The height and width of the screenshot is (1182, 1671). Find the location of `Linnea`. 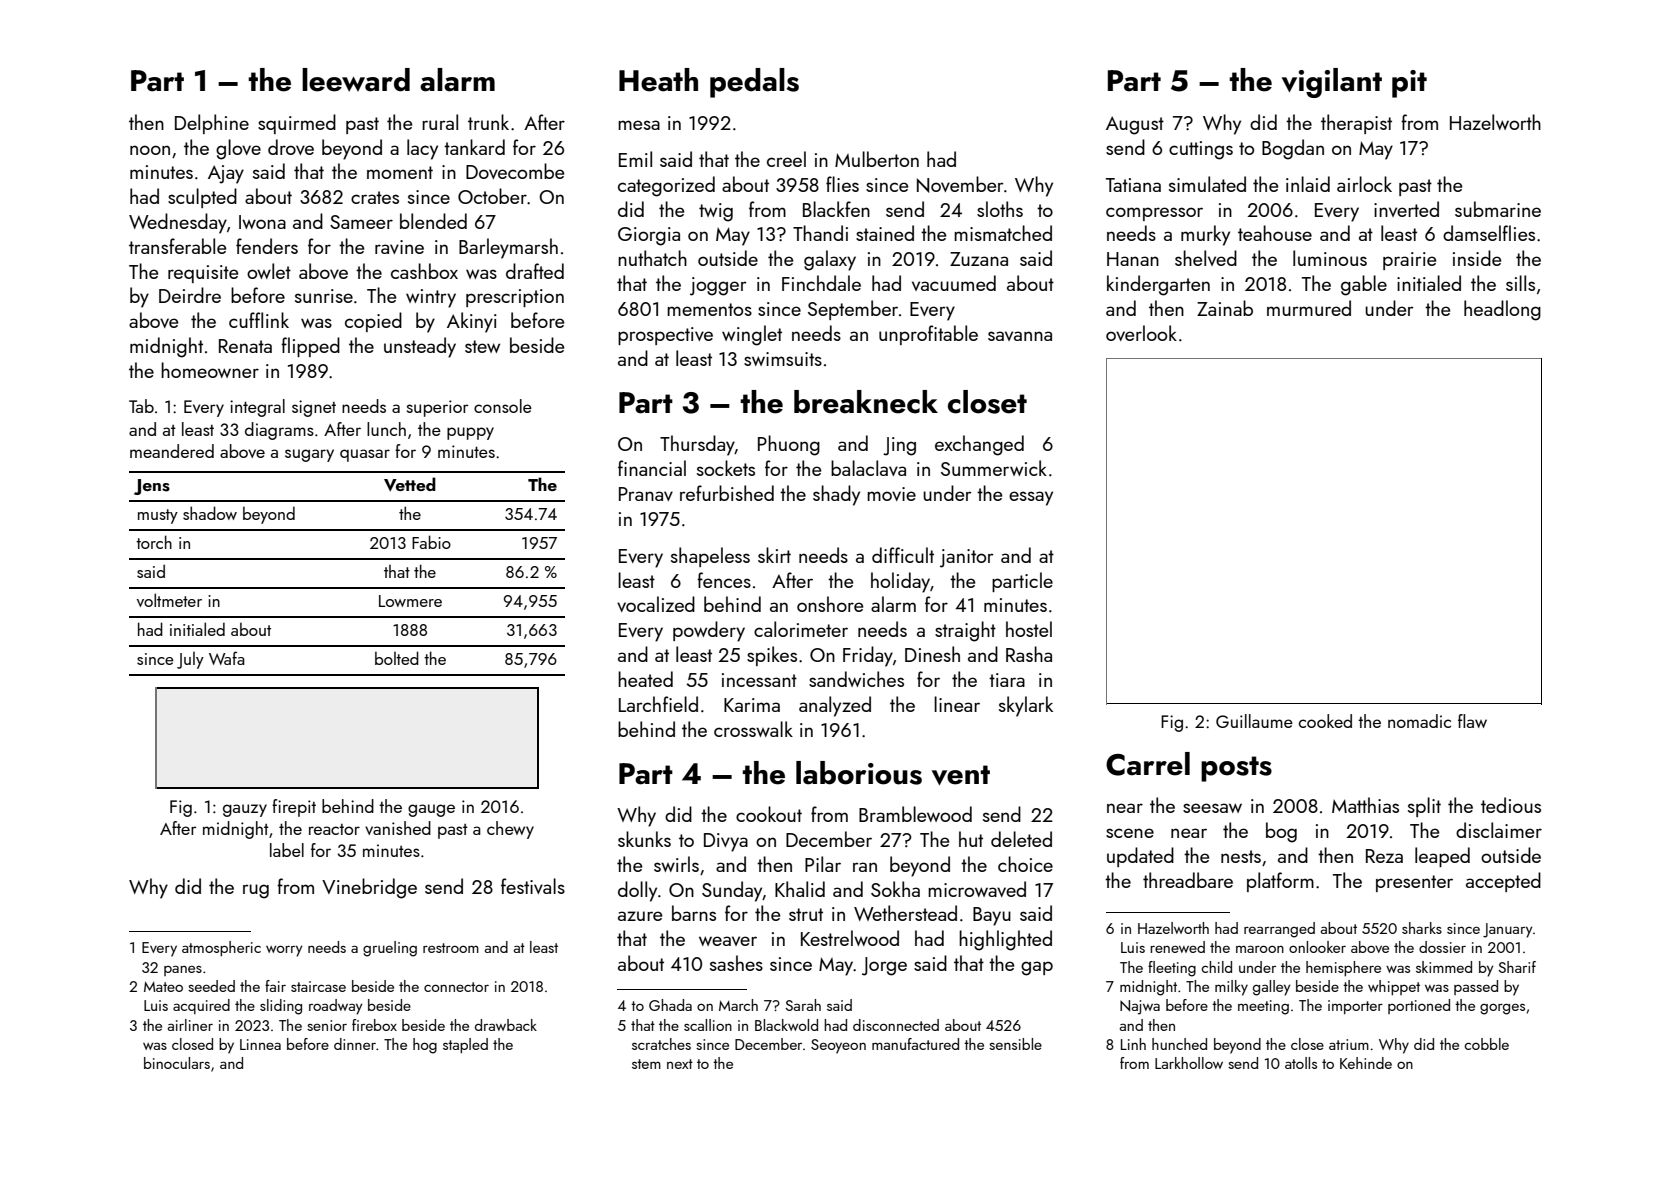

Linnea is located at coordinates (260, 1044).
